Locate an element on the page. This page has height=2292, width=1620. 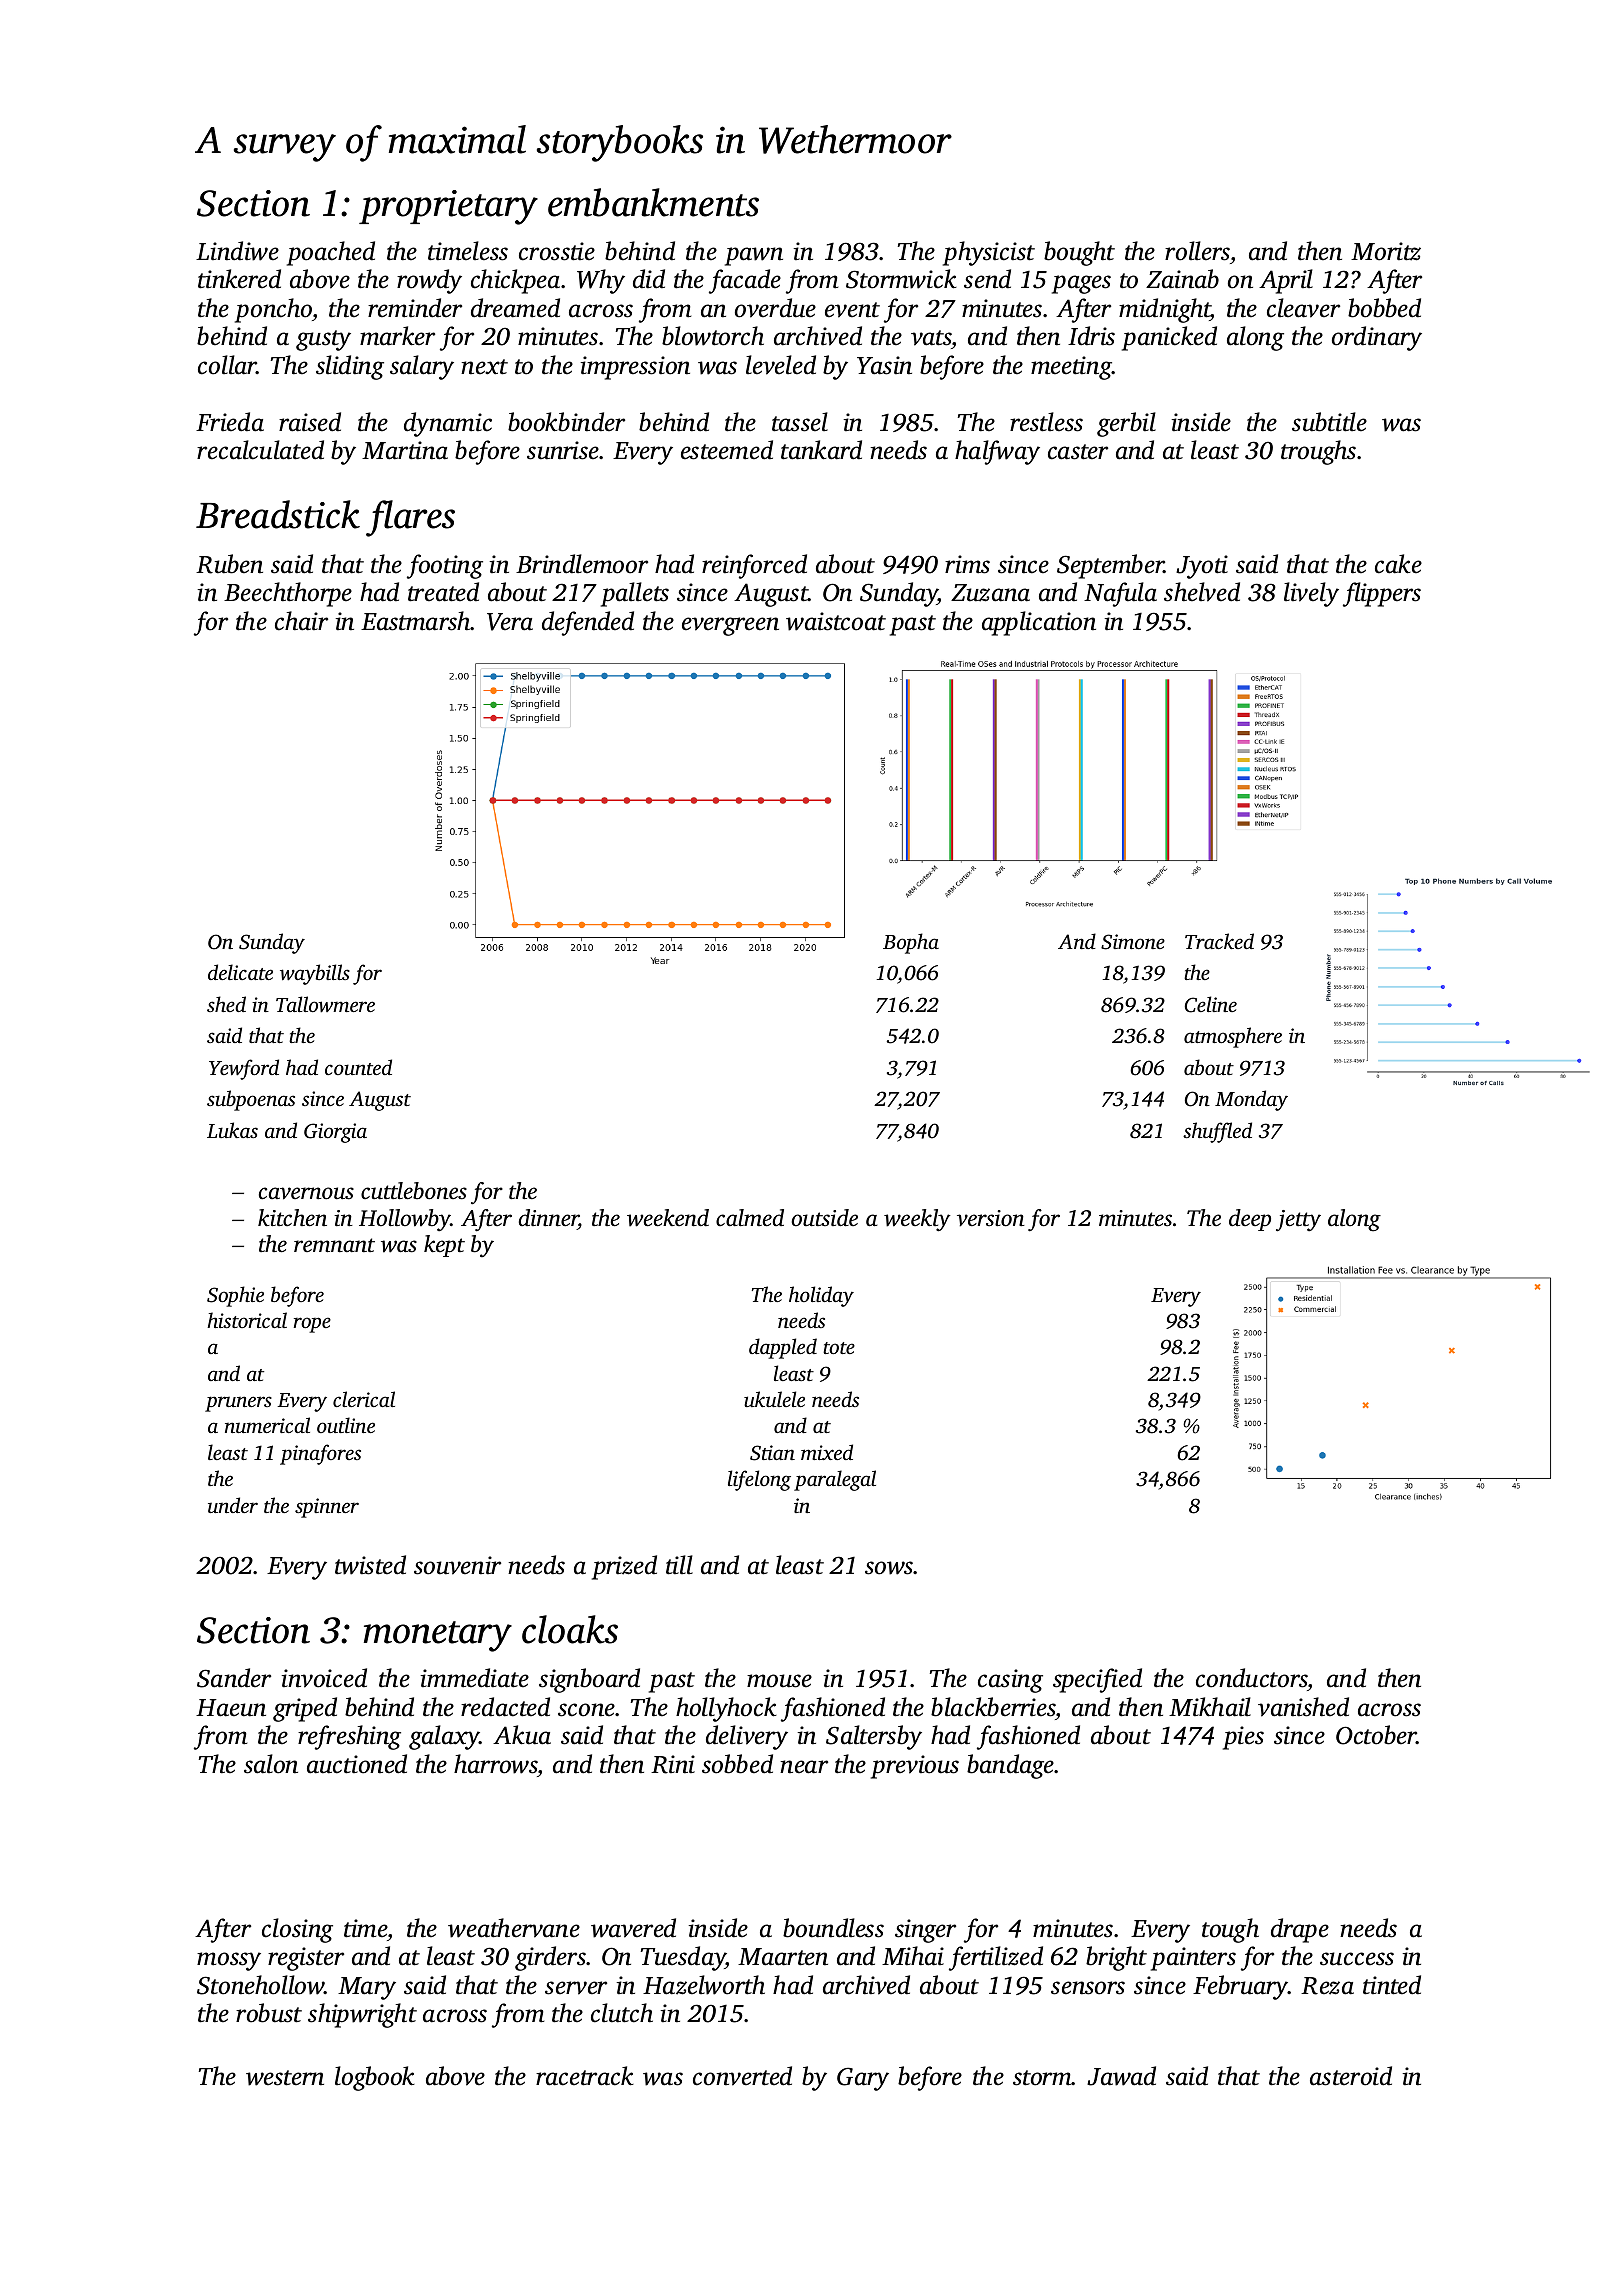
conductors is located at coordinates (1252, 1679).
